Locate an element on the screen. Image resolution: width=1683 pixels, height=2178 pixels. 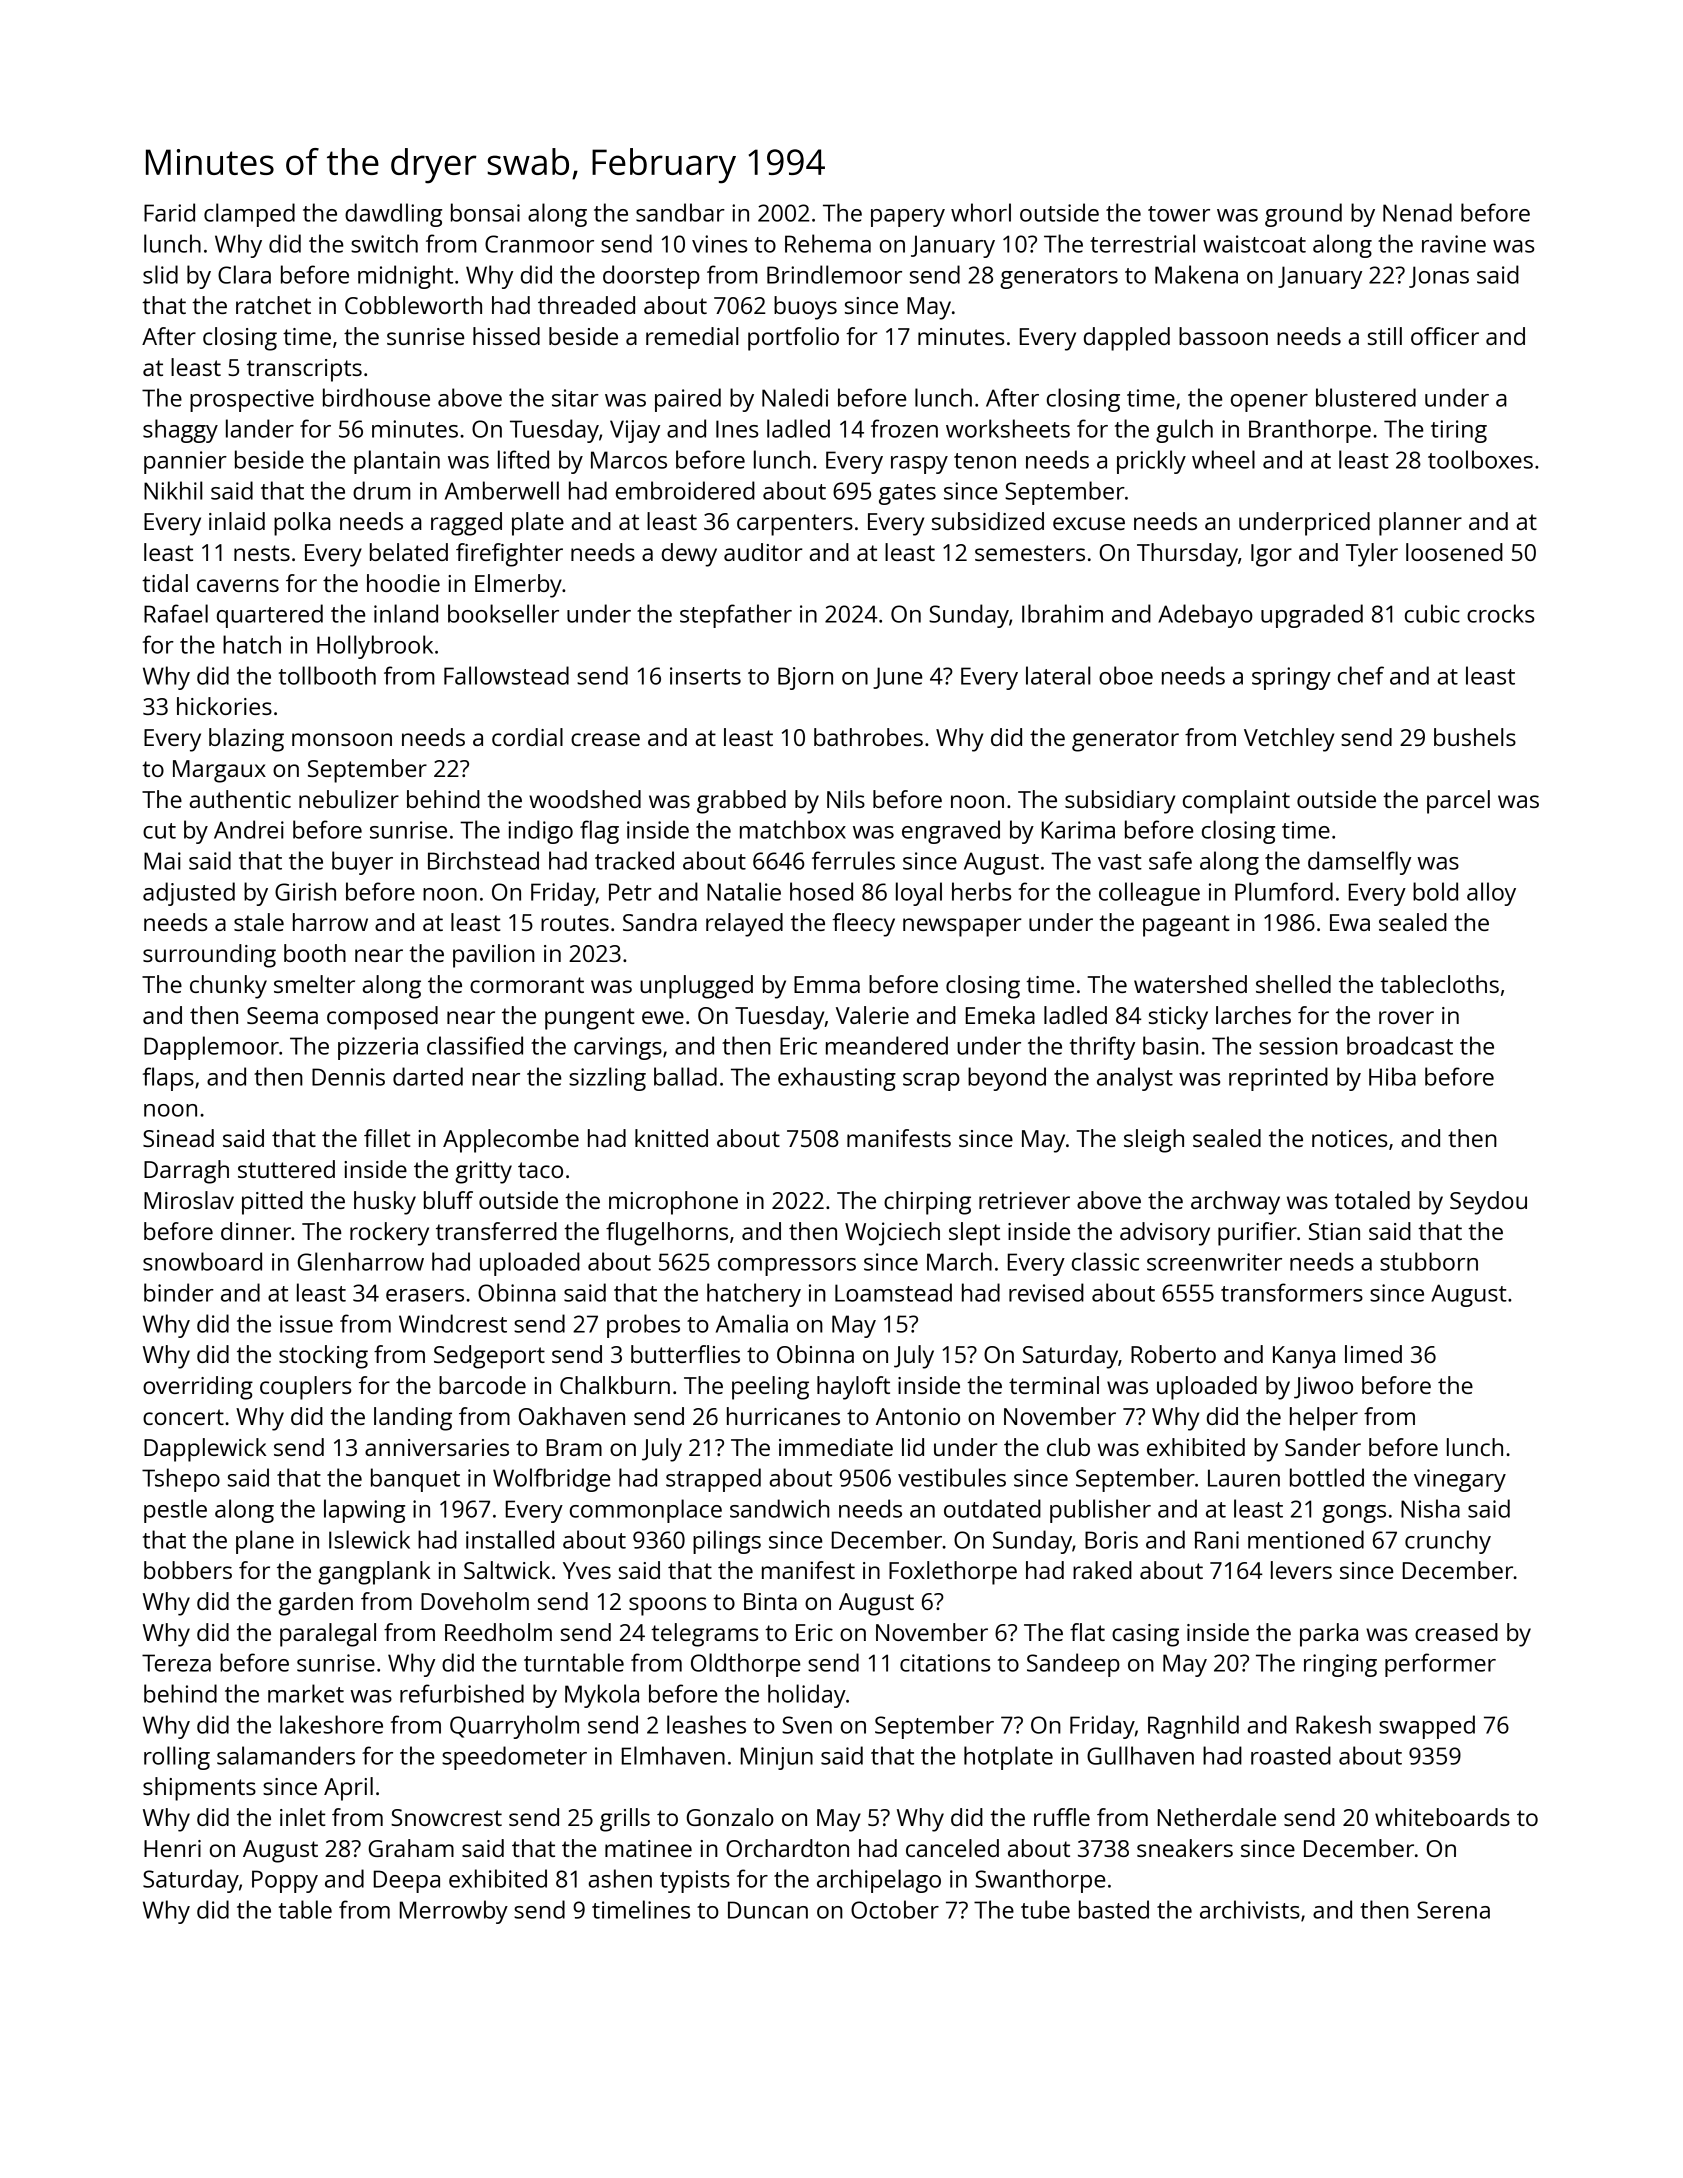
revised is located at coordinates (1046, 1292).
